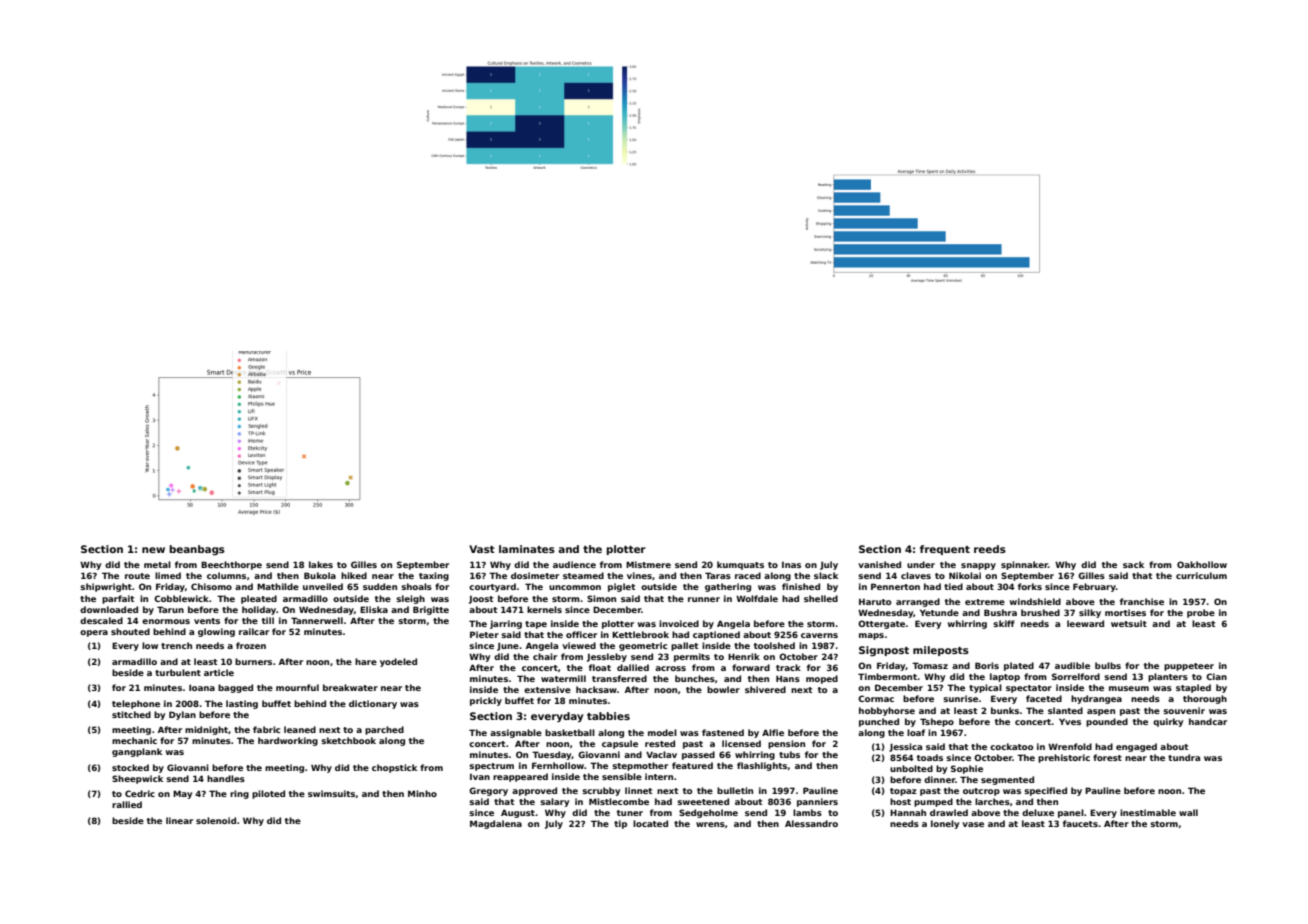 Image resolution: width=1308 pixels, height=924 pixels. I want to click on watermill, so click(563, 678).
